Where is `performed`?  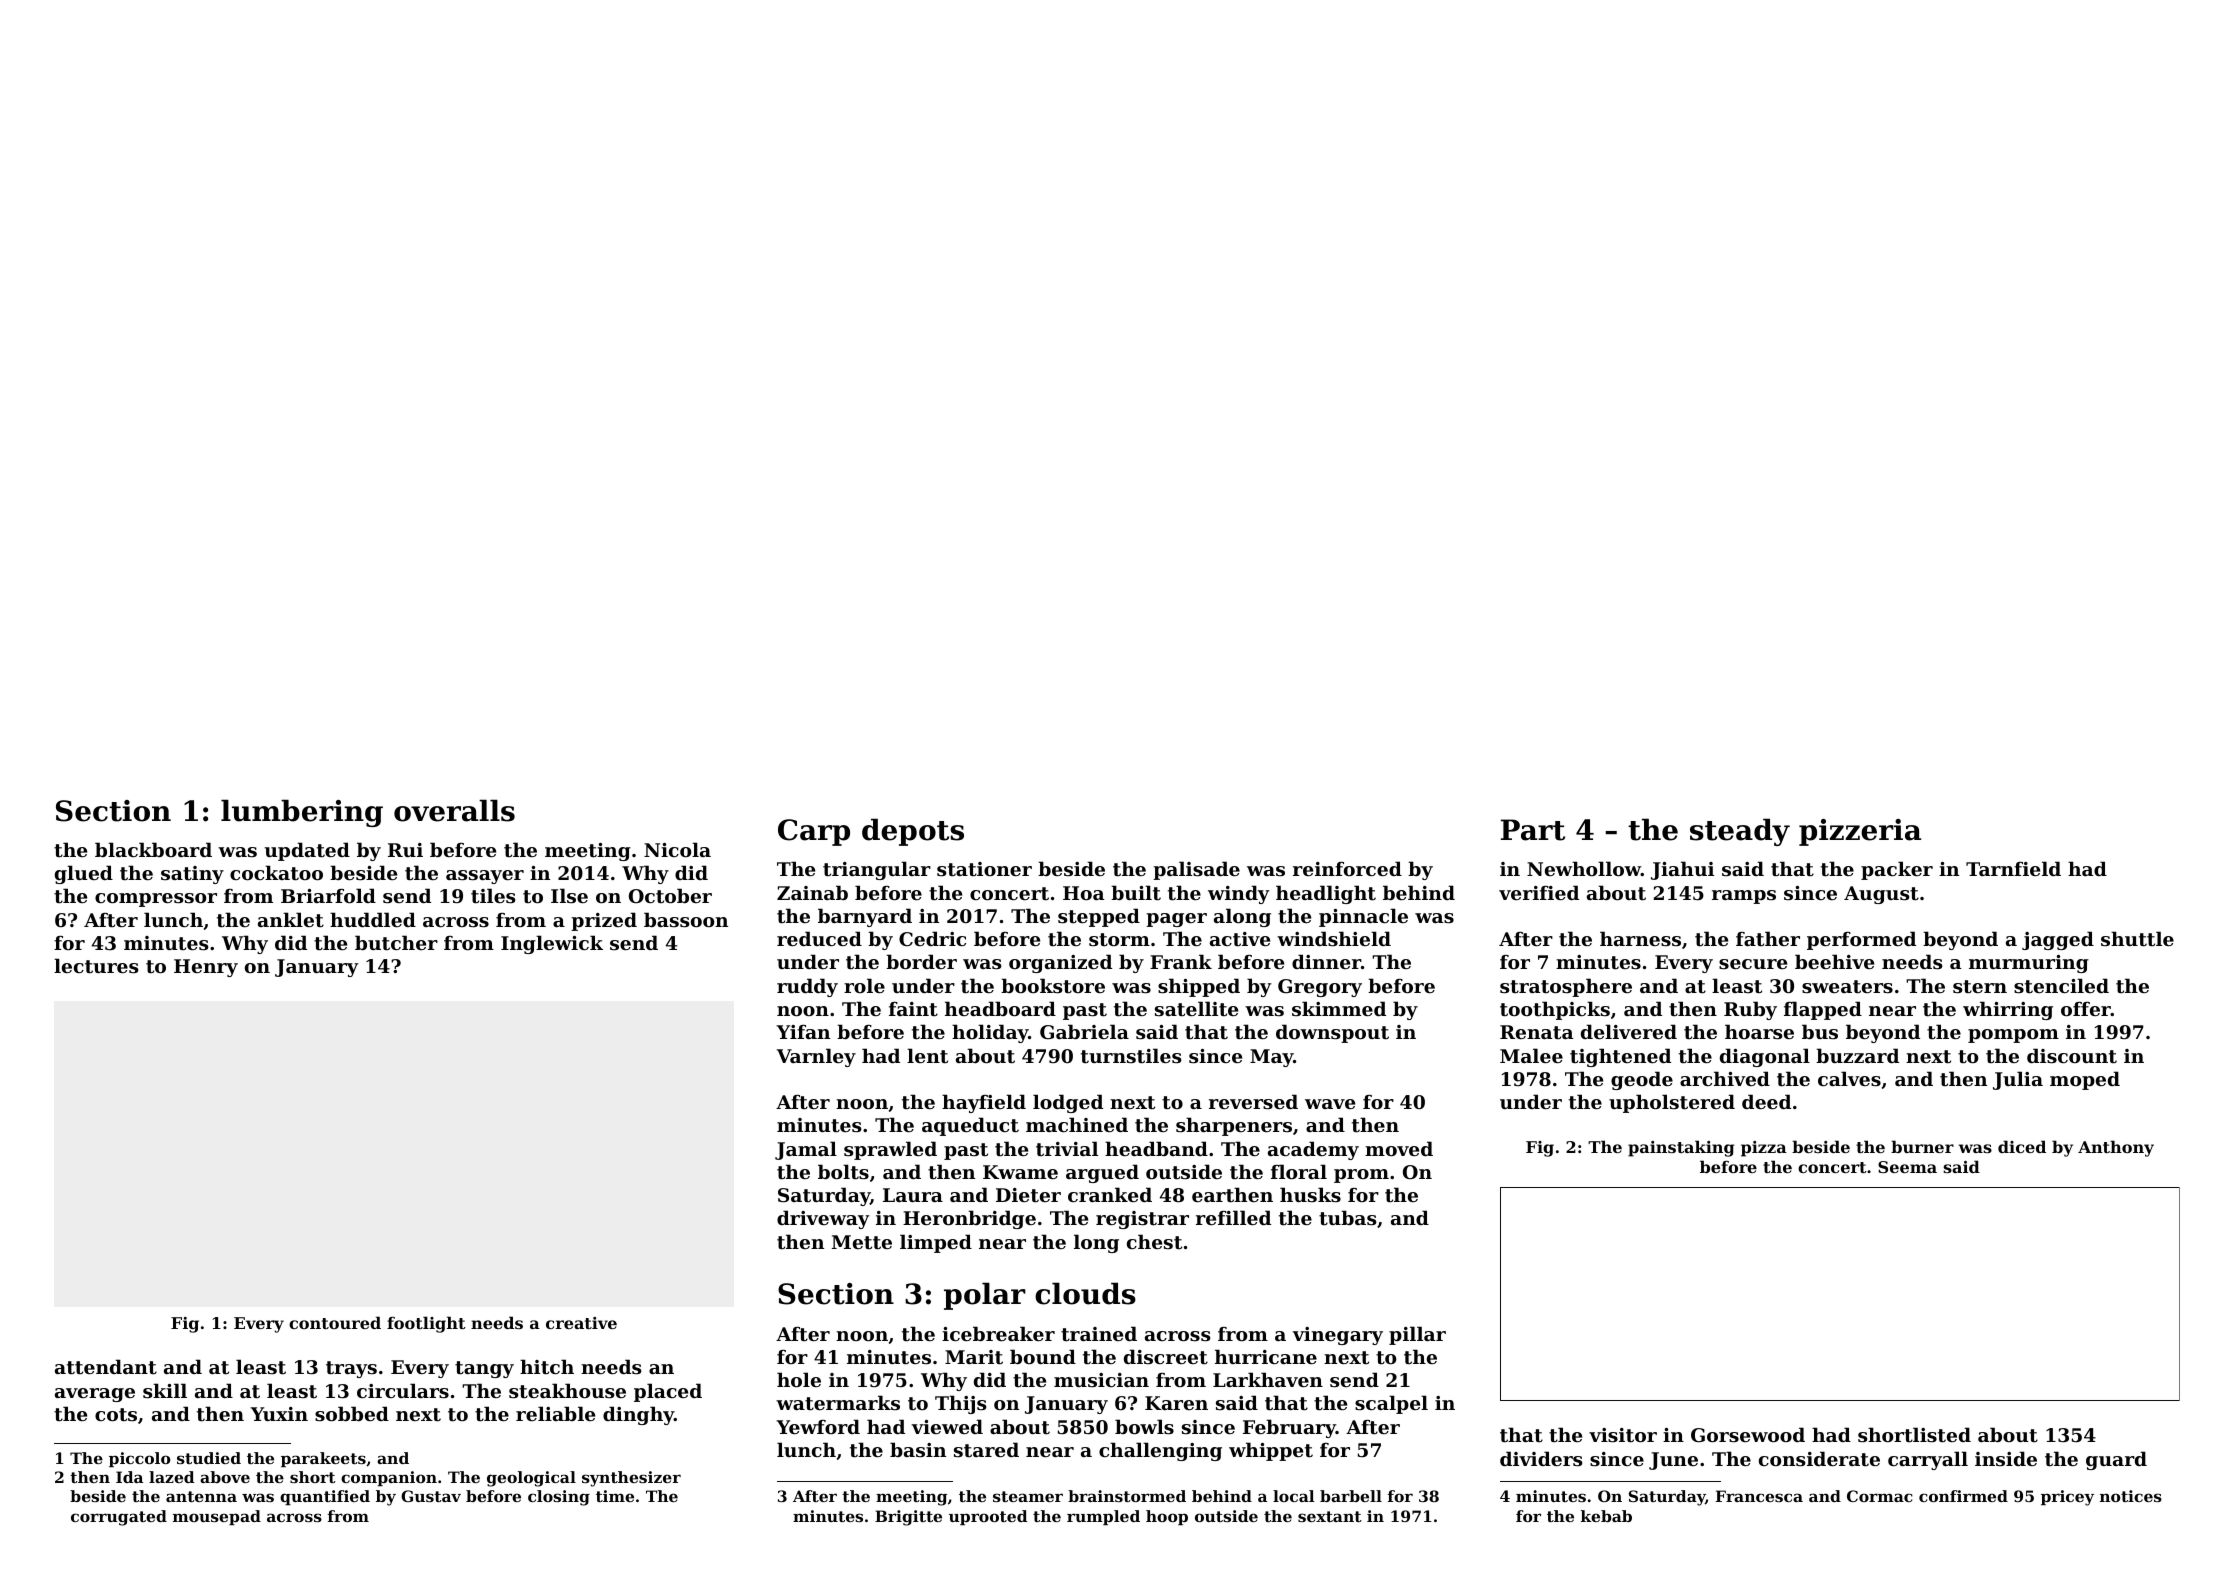
performed is located at coordinates (1861, 940).
